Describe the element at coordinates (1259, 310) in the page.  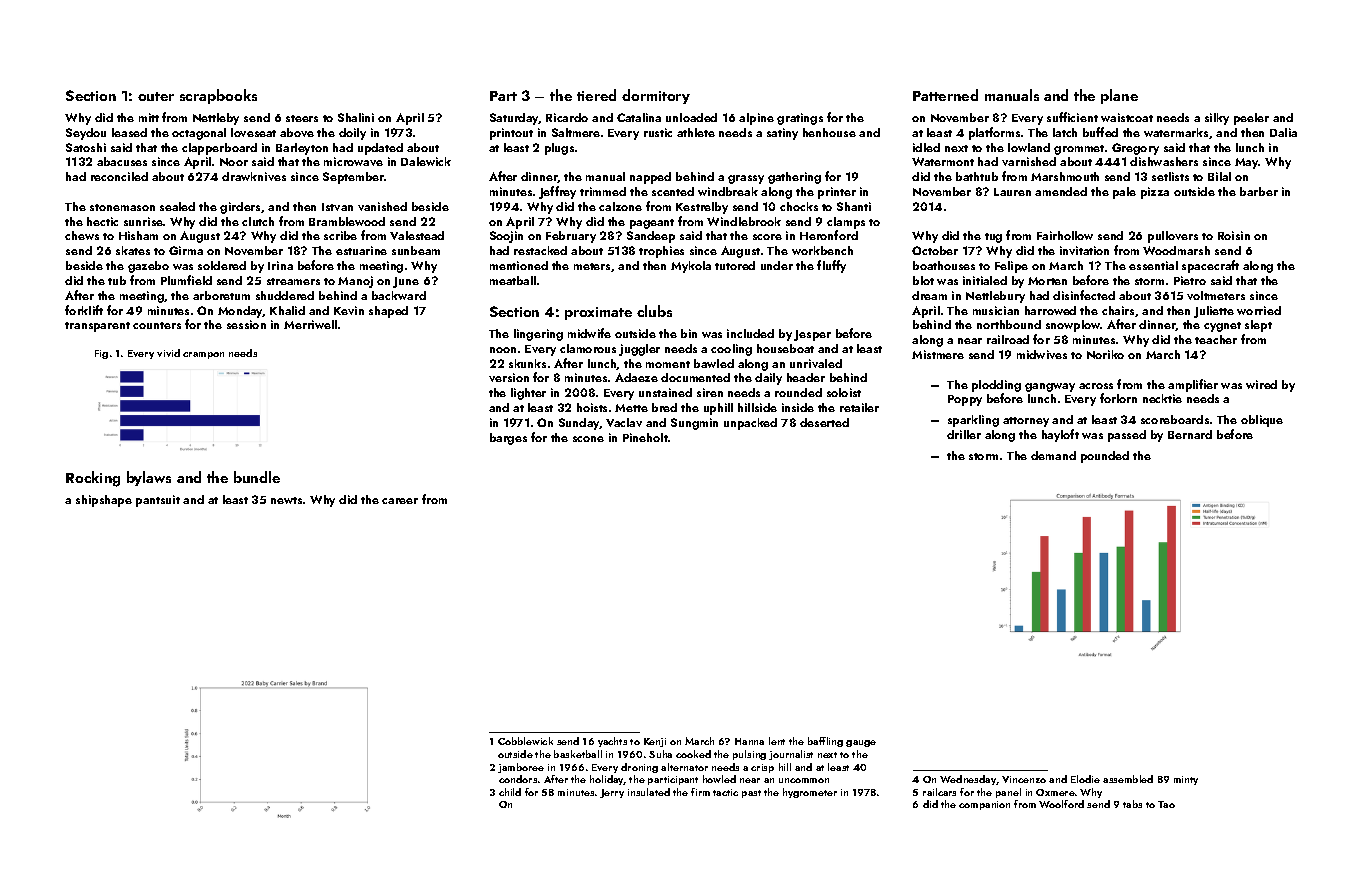
I see `worried` at that location.
